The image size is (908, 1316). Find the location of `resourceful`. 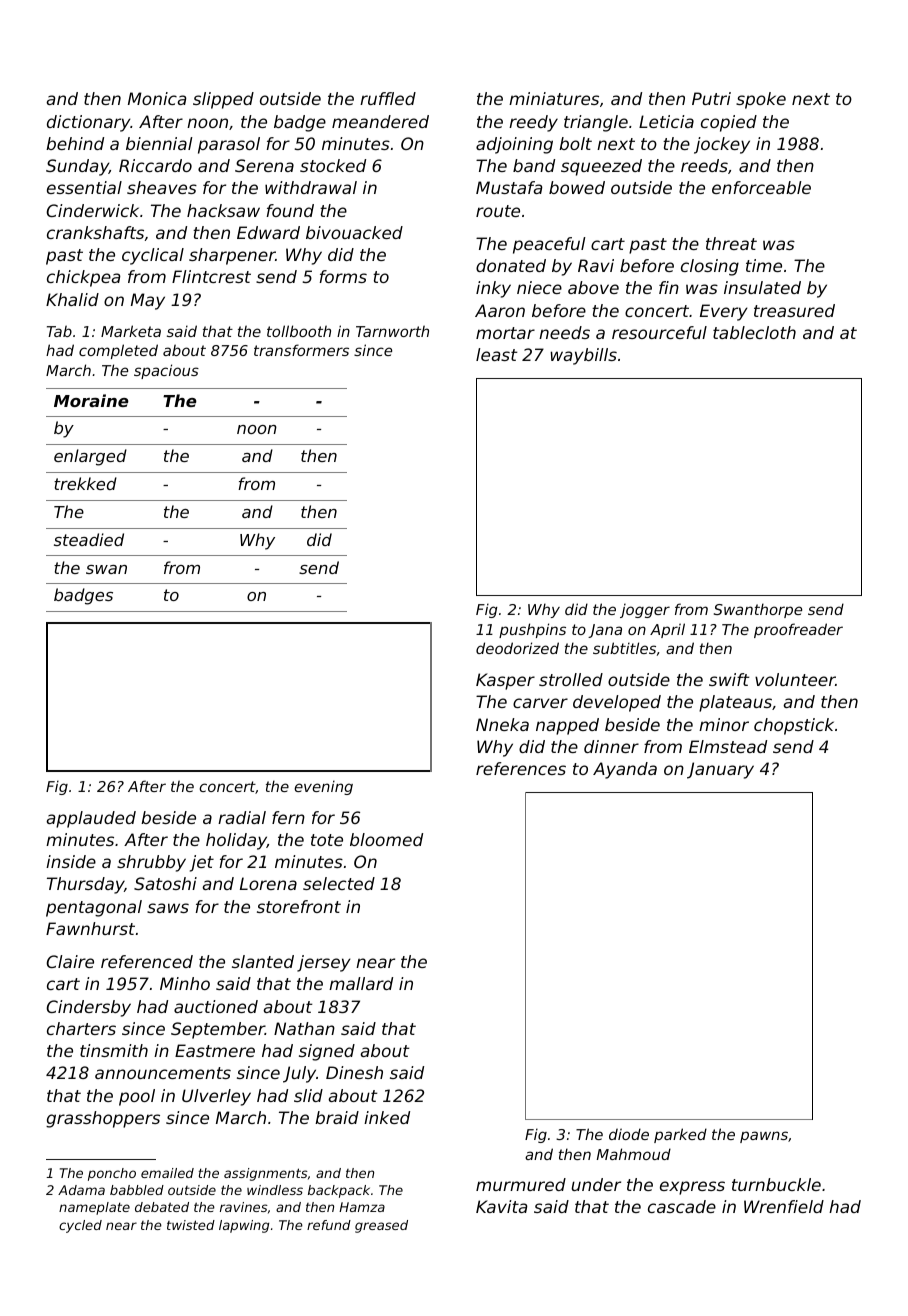

resourceful is located at coordinates (659, 332).
